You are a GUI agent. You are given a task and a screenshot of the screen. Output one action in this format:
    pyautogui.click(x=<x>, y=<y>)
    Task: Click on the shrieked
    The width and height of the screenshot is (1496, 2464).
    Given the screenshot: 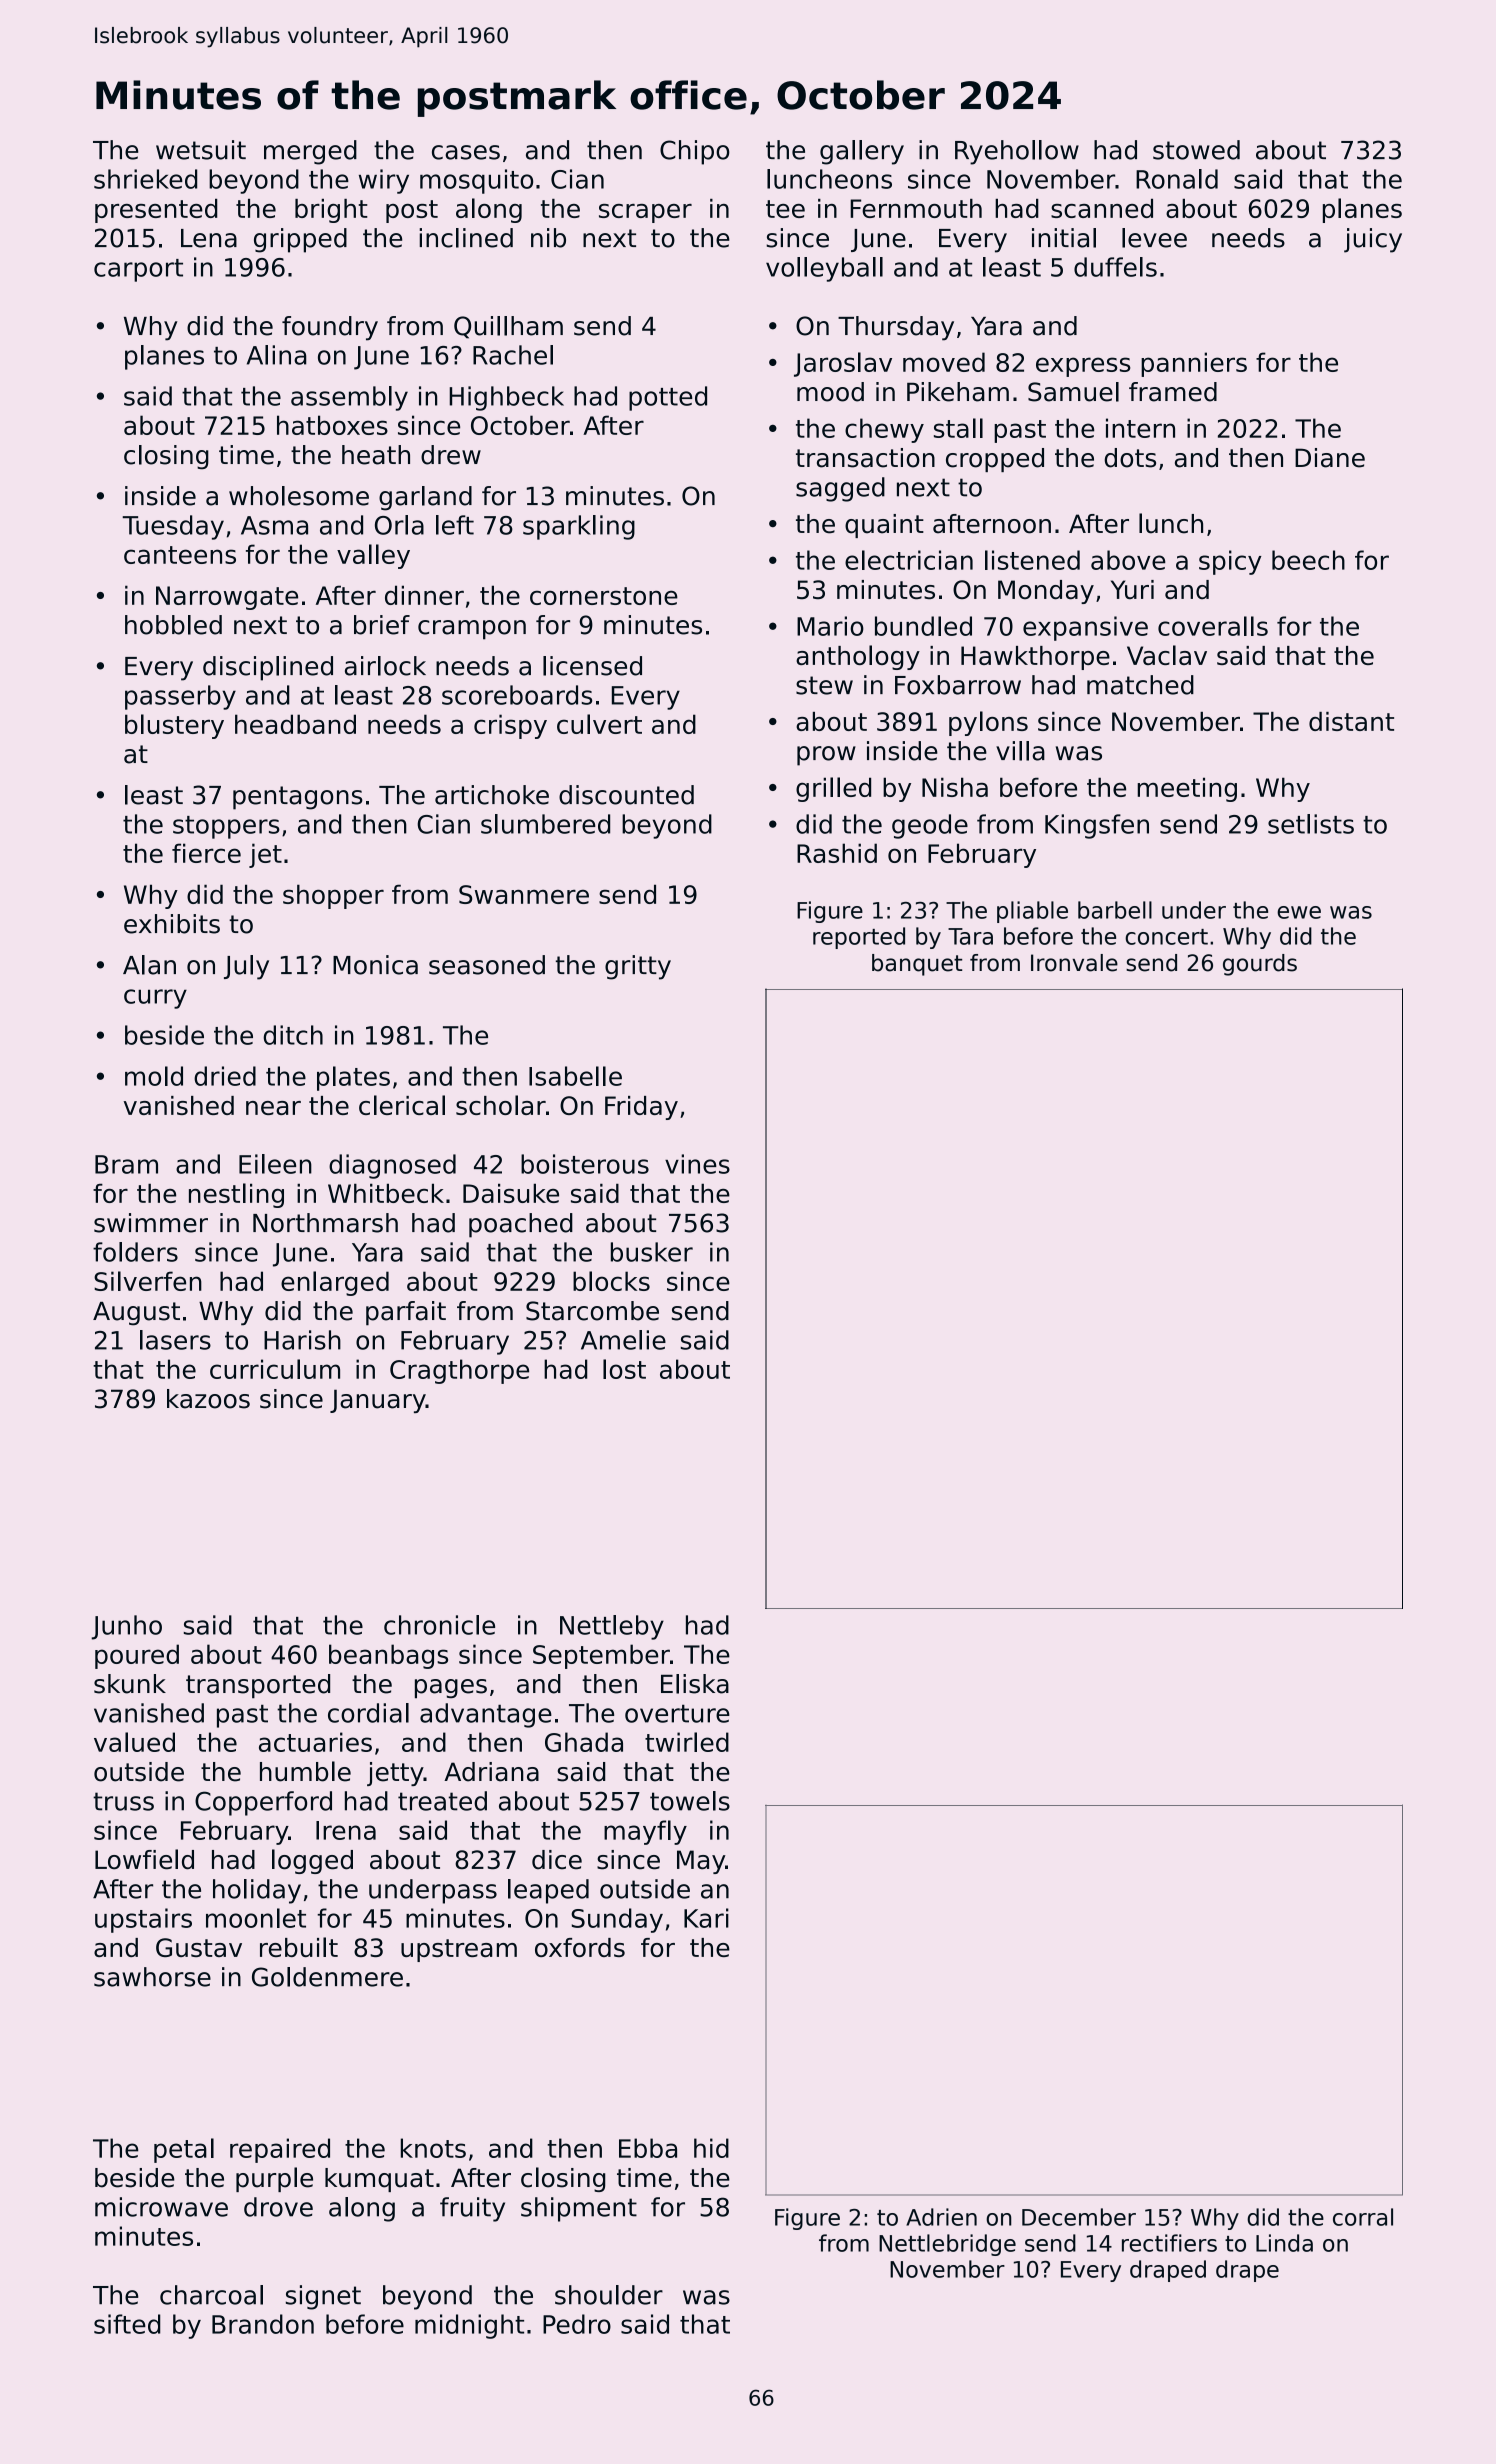 What is the action you would take?
    pyautogui.click(x=145, y=179)
